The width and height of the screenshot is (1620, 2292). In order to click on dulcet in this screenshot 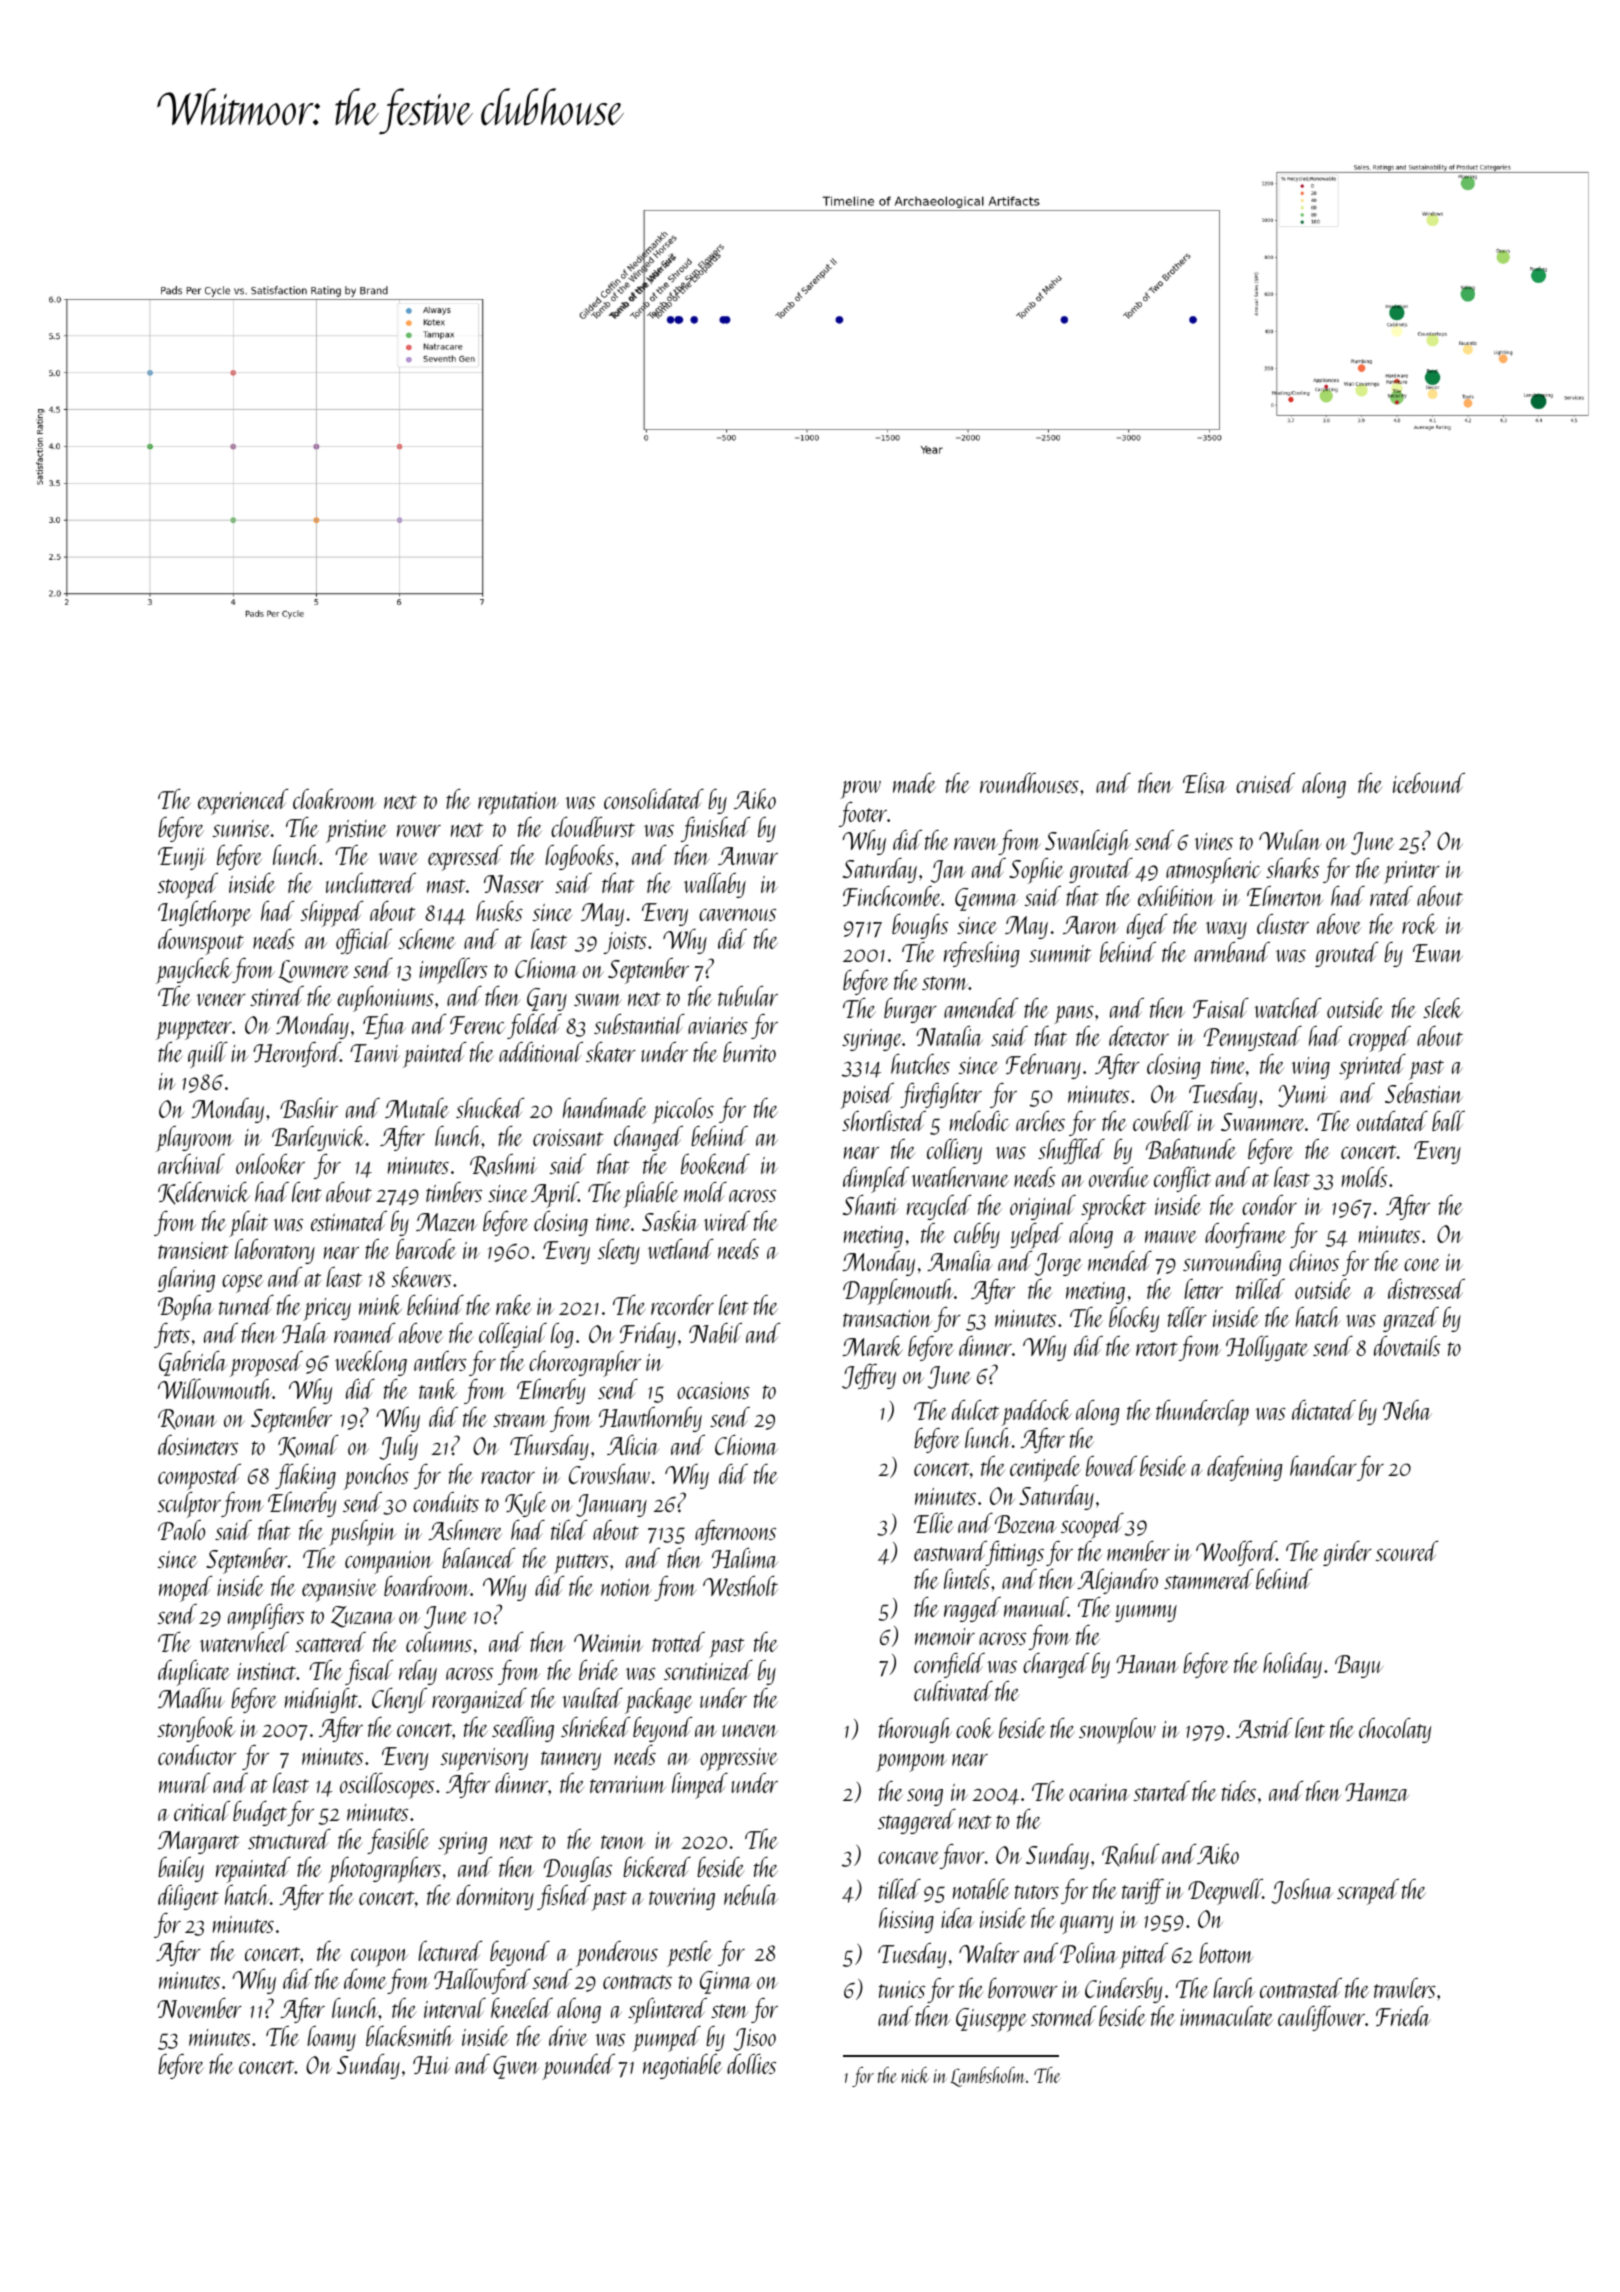, I will do `click(975, 1410)`.
